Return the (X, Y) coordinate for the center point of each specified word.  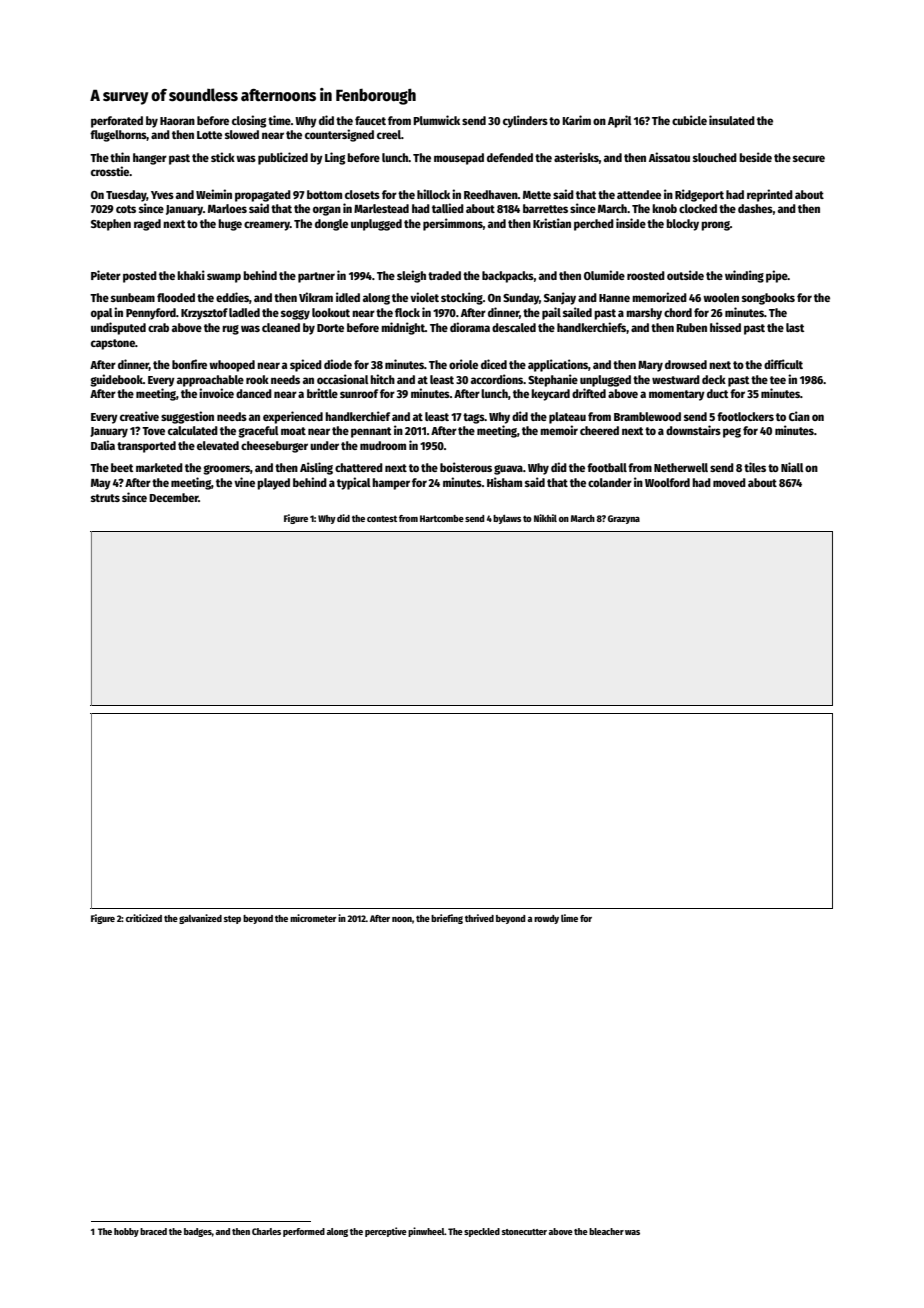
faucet (370, 120)
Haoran (177, 121)
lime (569, 918)
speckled (482, 1232)
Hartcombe (442, 518)
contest (382, 518)
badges (198, 1232)
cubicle (689, 120)
